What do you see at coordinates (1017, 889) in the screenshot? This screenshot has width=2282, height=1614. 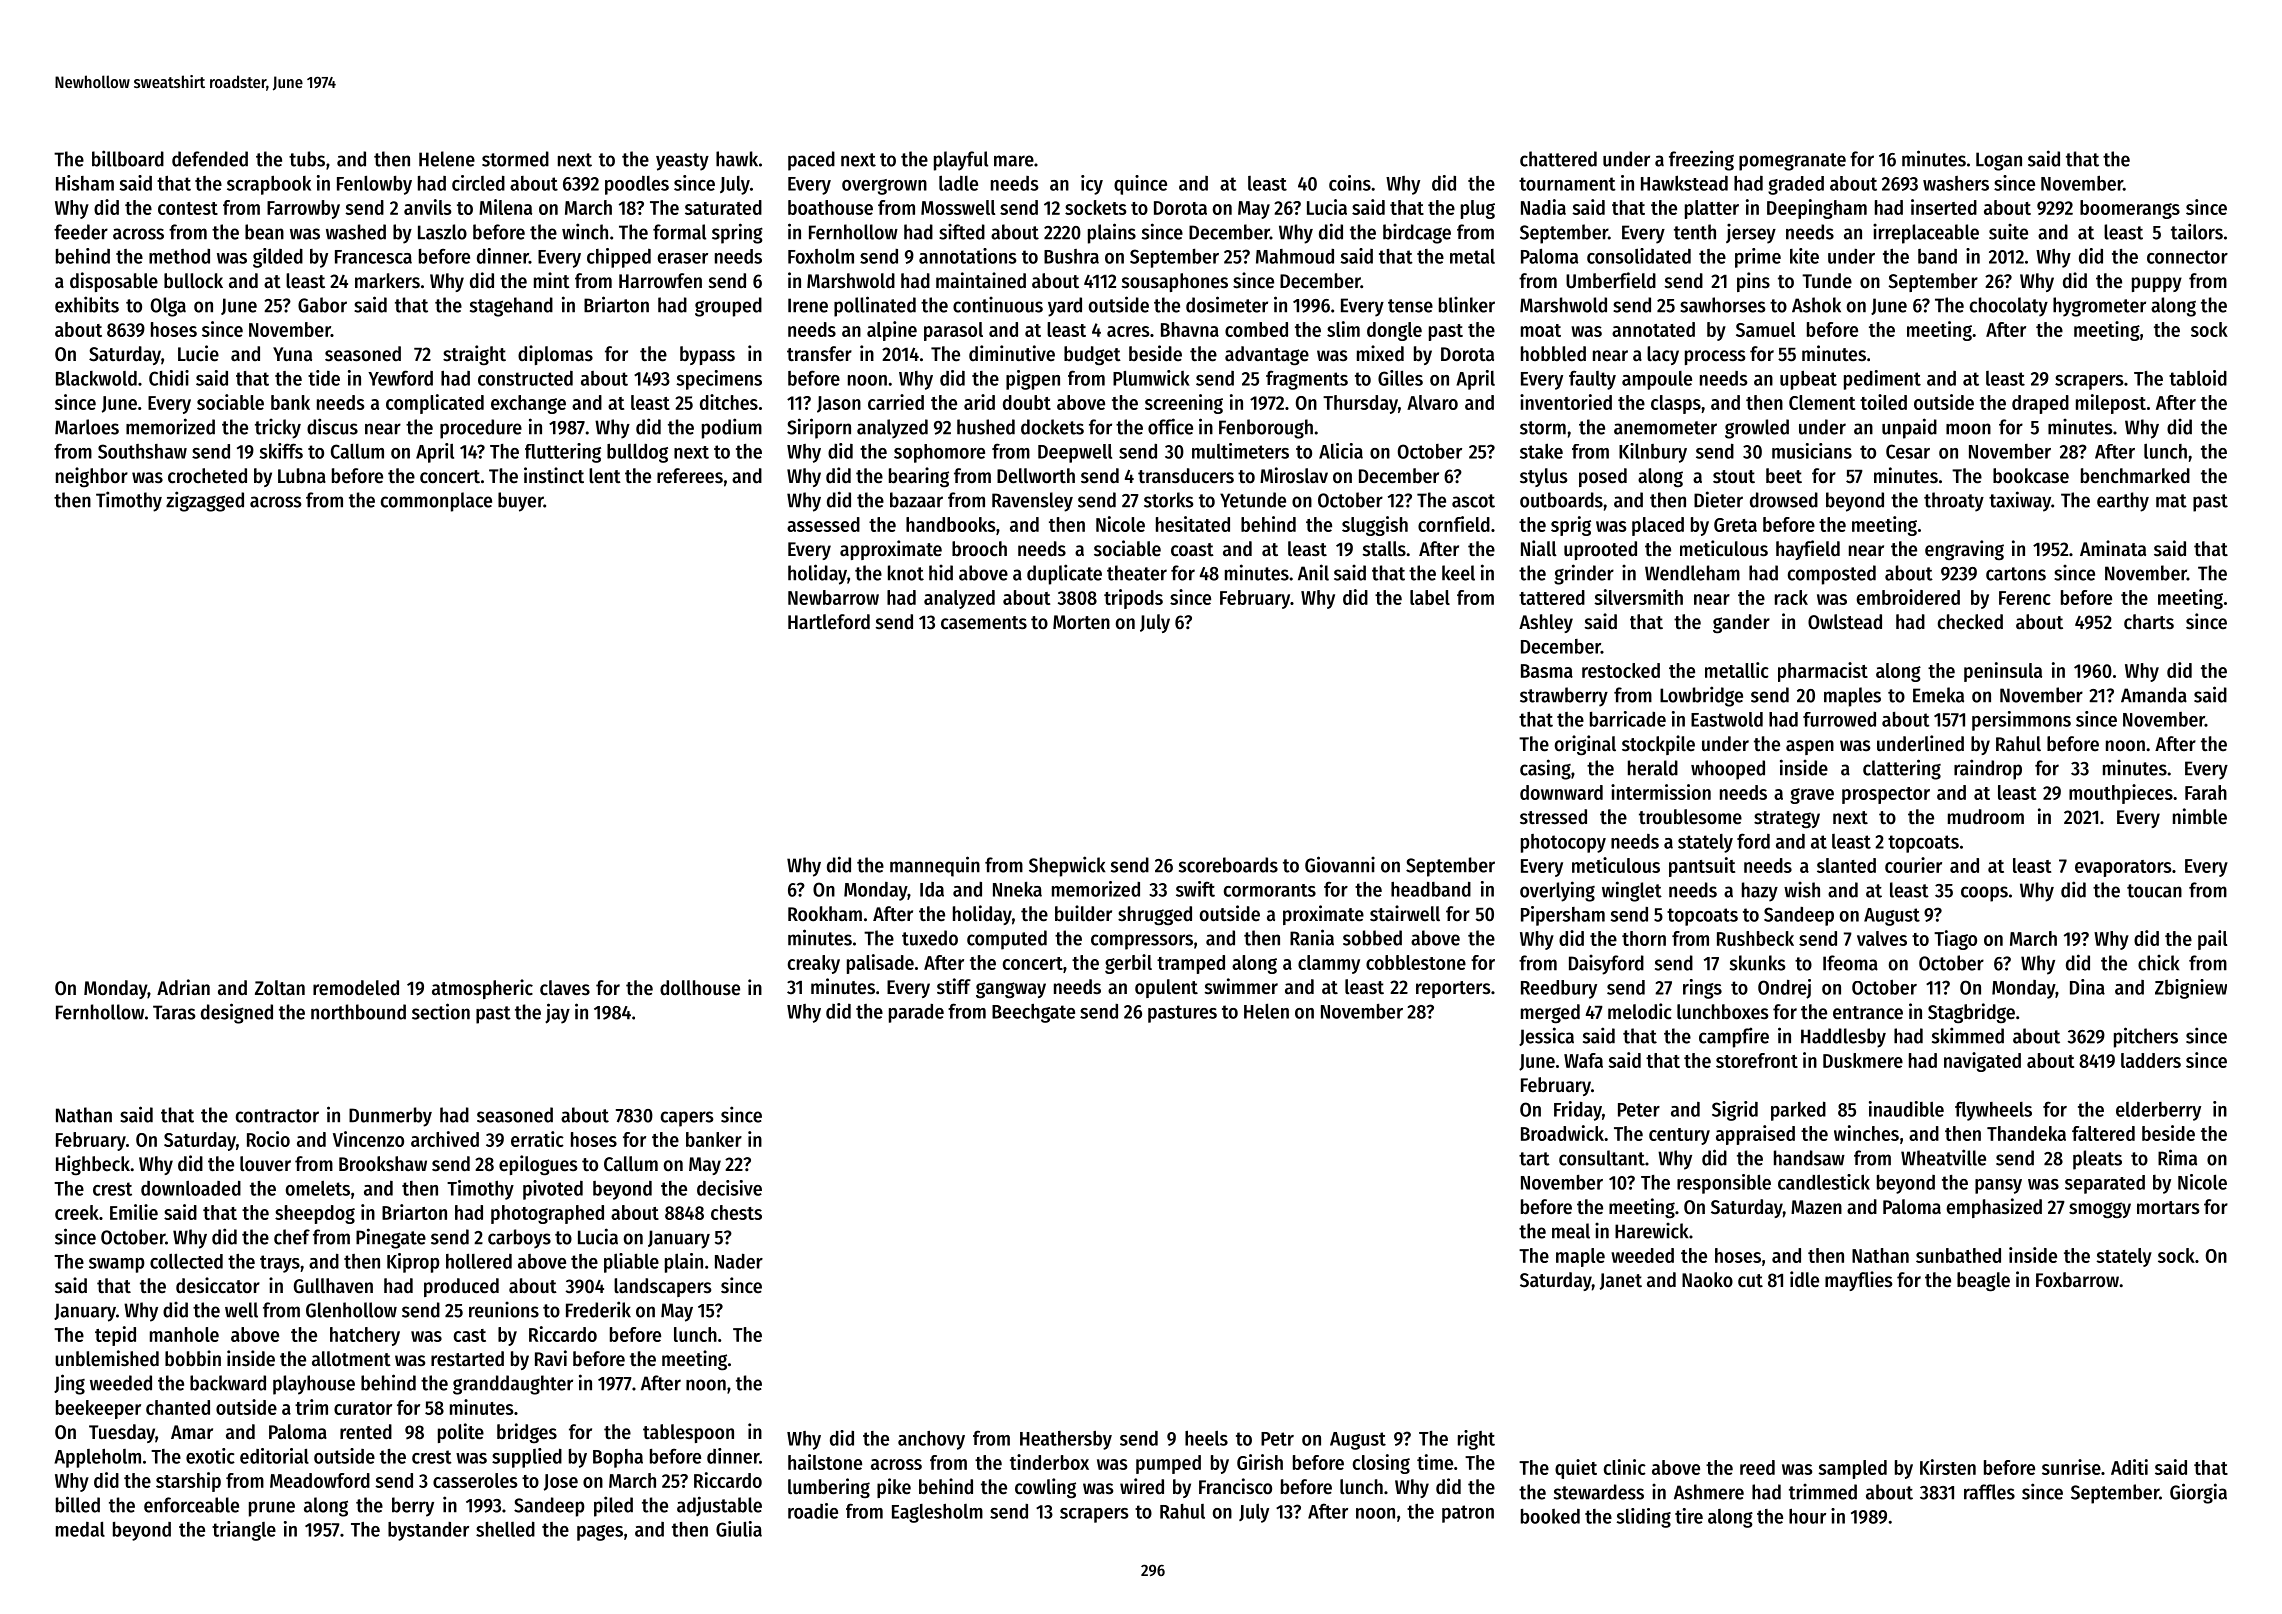 I see `Nneka` at bounding box center [1017, 889].
